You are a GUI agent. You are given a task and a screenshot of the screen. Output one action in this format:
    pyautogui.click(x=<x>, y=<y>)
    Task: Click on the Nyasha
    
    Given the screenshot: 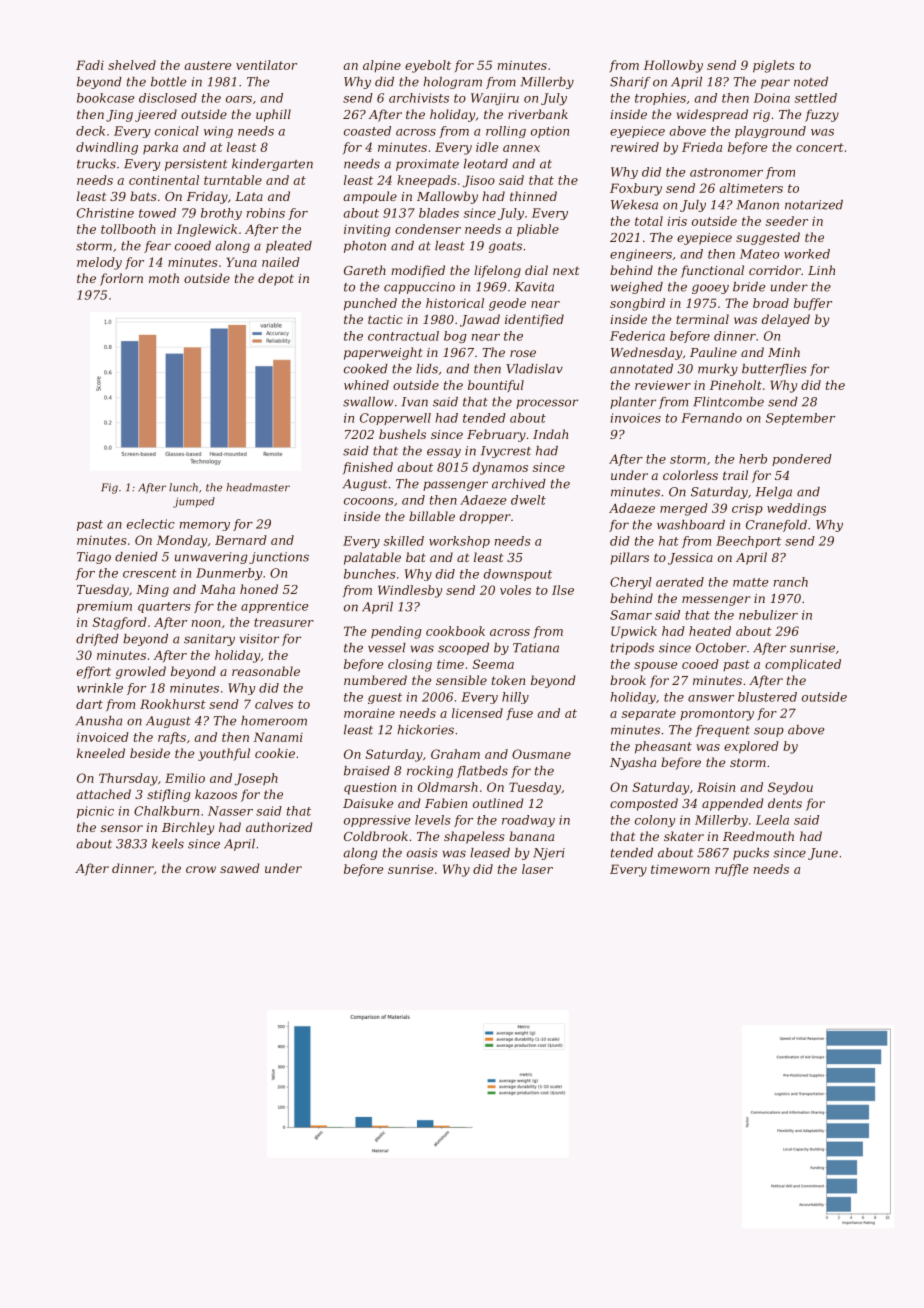 What is the action you would take?
    pyautogui.click(x=633, y=763)
